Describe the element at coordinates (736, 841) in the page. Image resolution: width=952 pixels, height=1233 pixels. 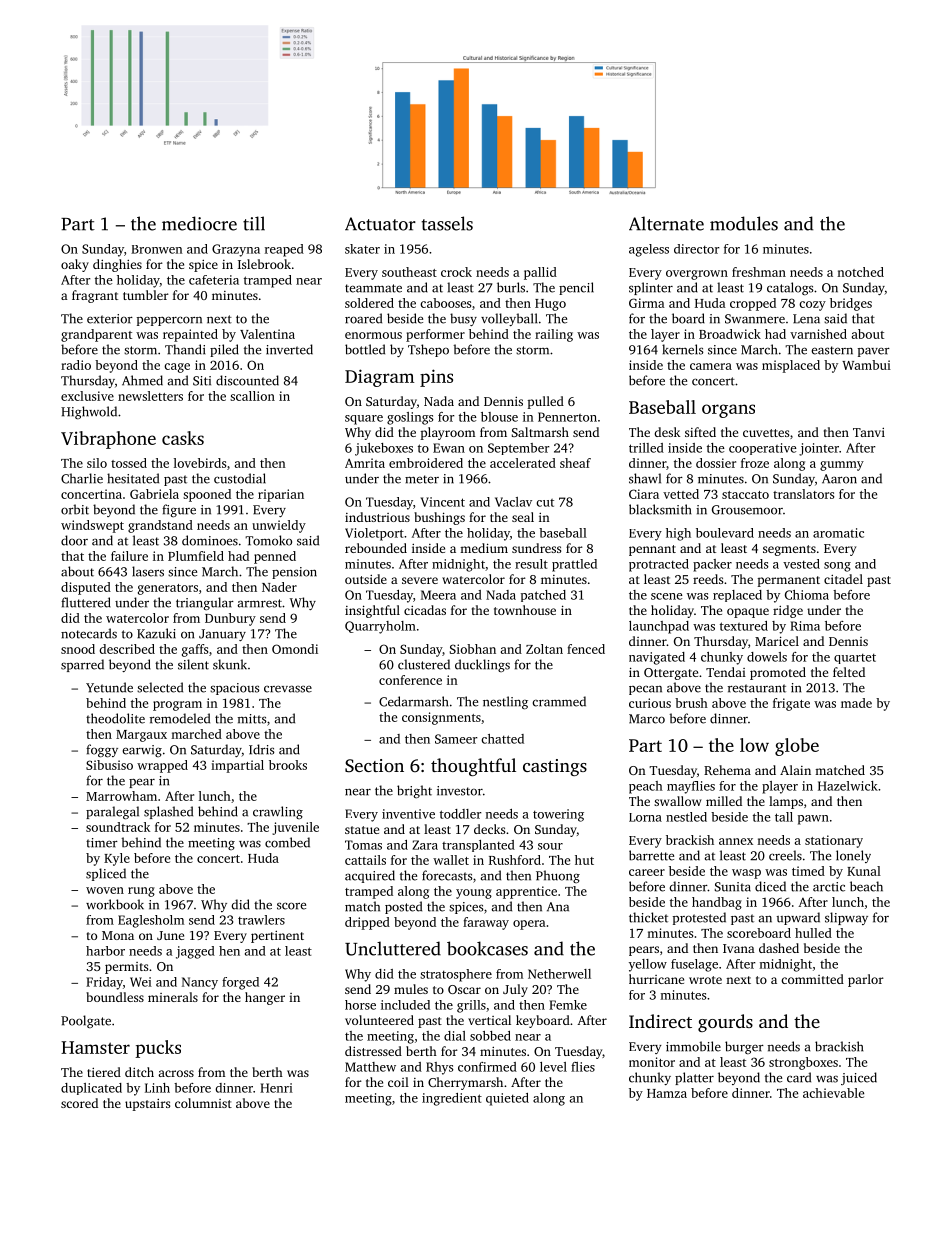
I see `annex` at that location.
